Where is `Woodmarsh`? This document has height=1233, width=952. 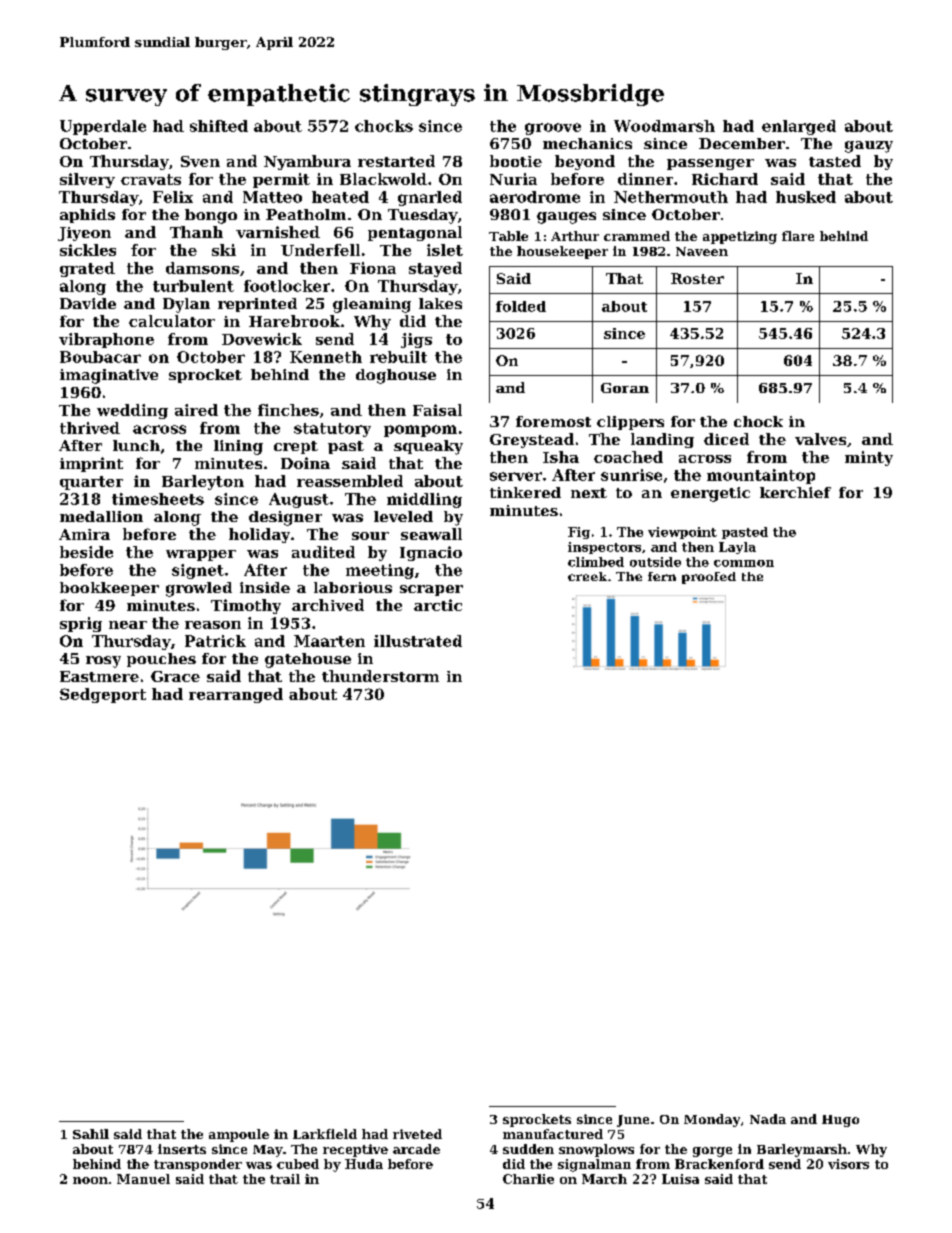 Woodmarsh is located at coordinates (664, 126).
